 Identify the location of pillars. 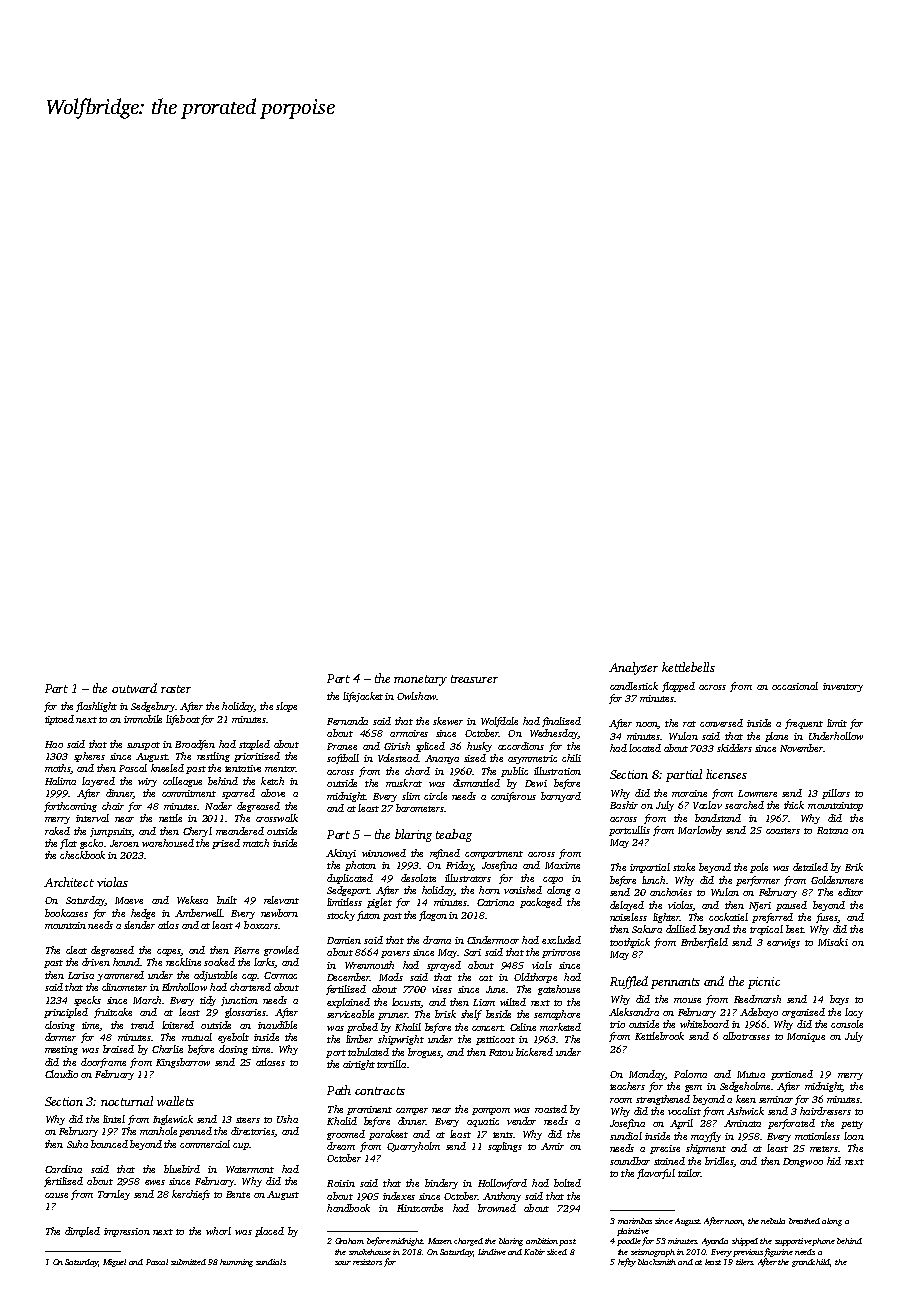
(836, 794).
